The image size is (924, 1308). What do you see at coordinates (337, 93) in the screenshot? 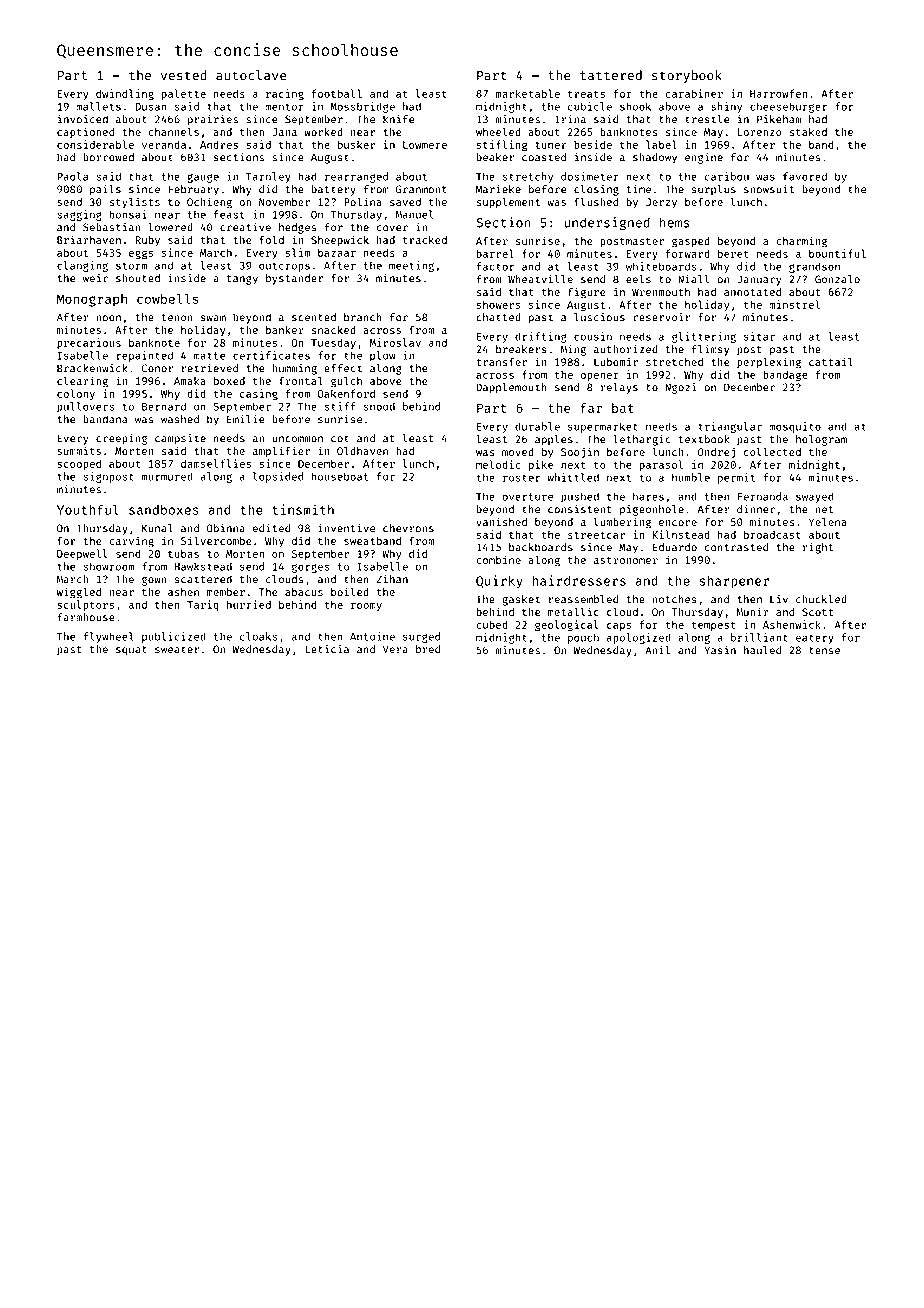
I see `football` at bounding box center [337, 93].
